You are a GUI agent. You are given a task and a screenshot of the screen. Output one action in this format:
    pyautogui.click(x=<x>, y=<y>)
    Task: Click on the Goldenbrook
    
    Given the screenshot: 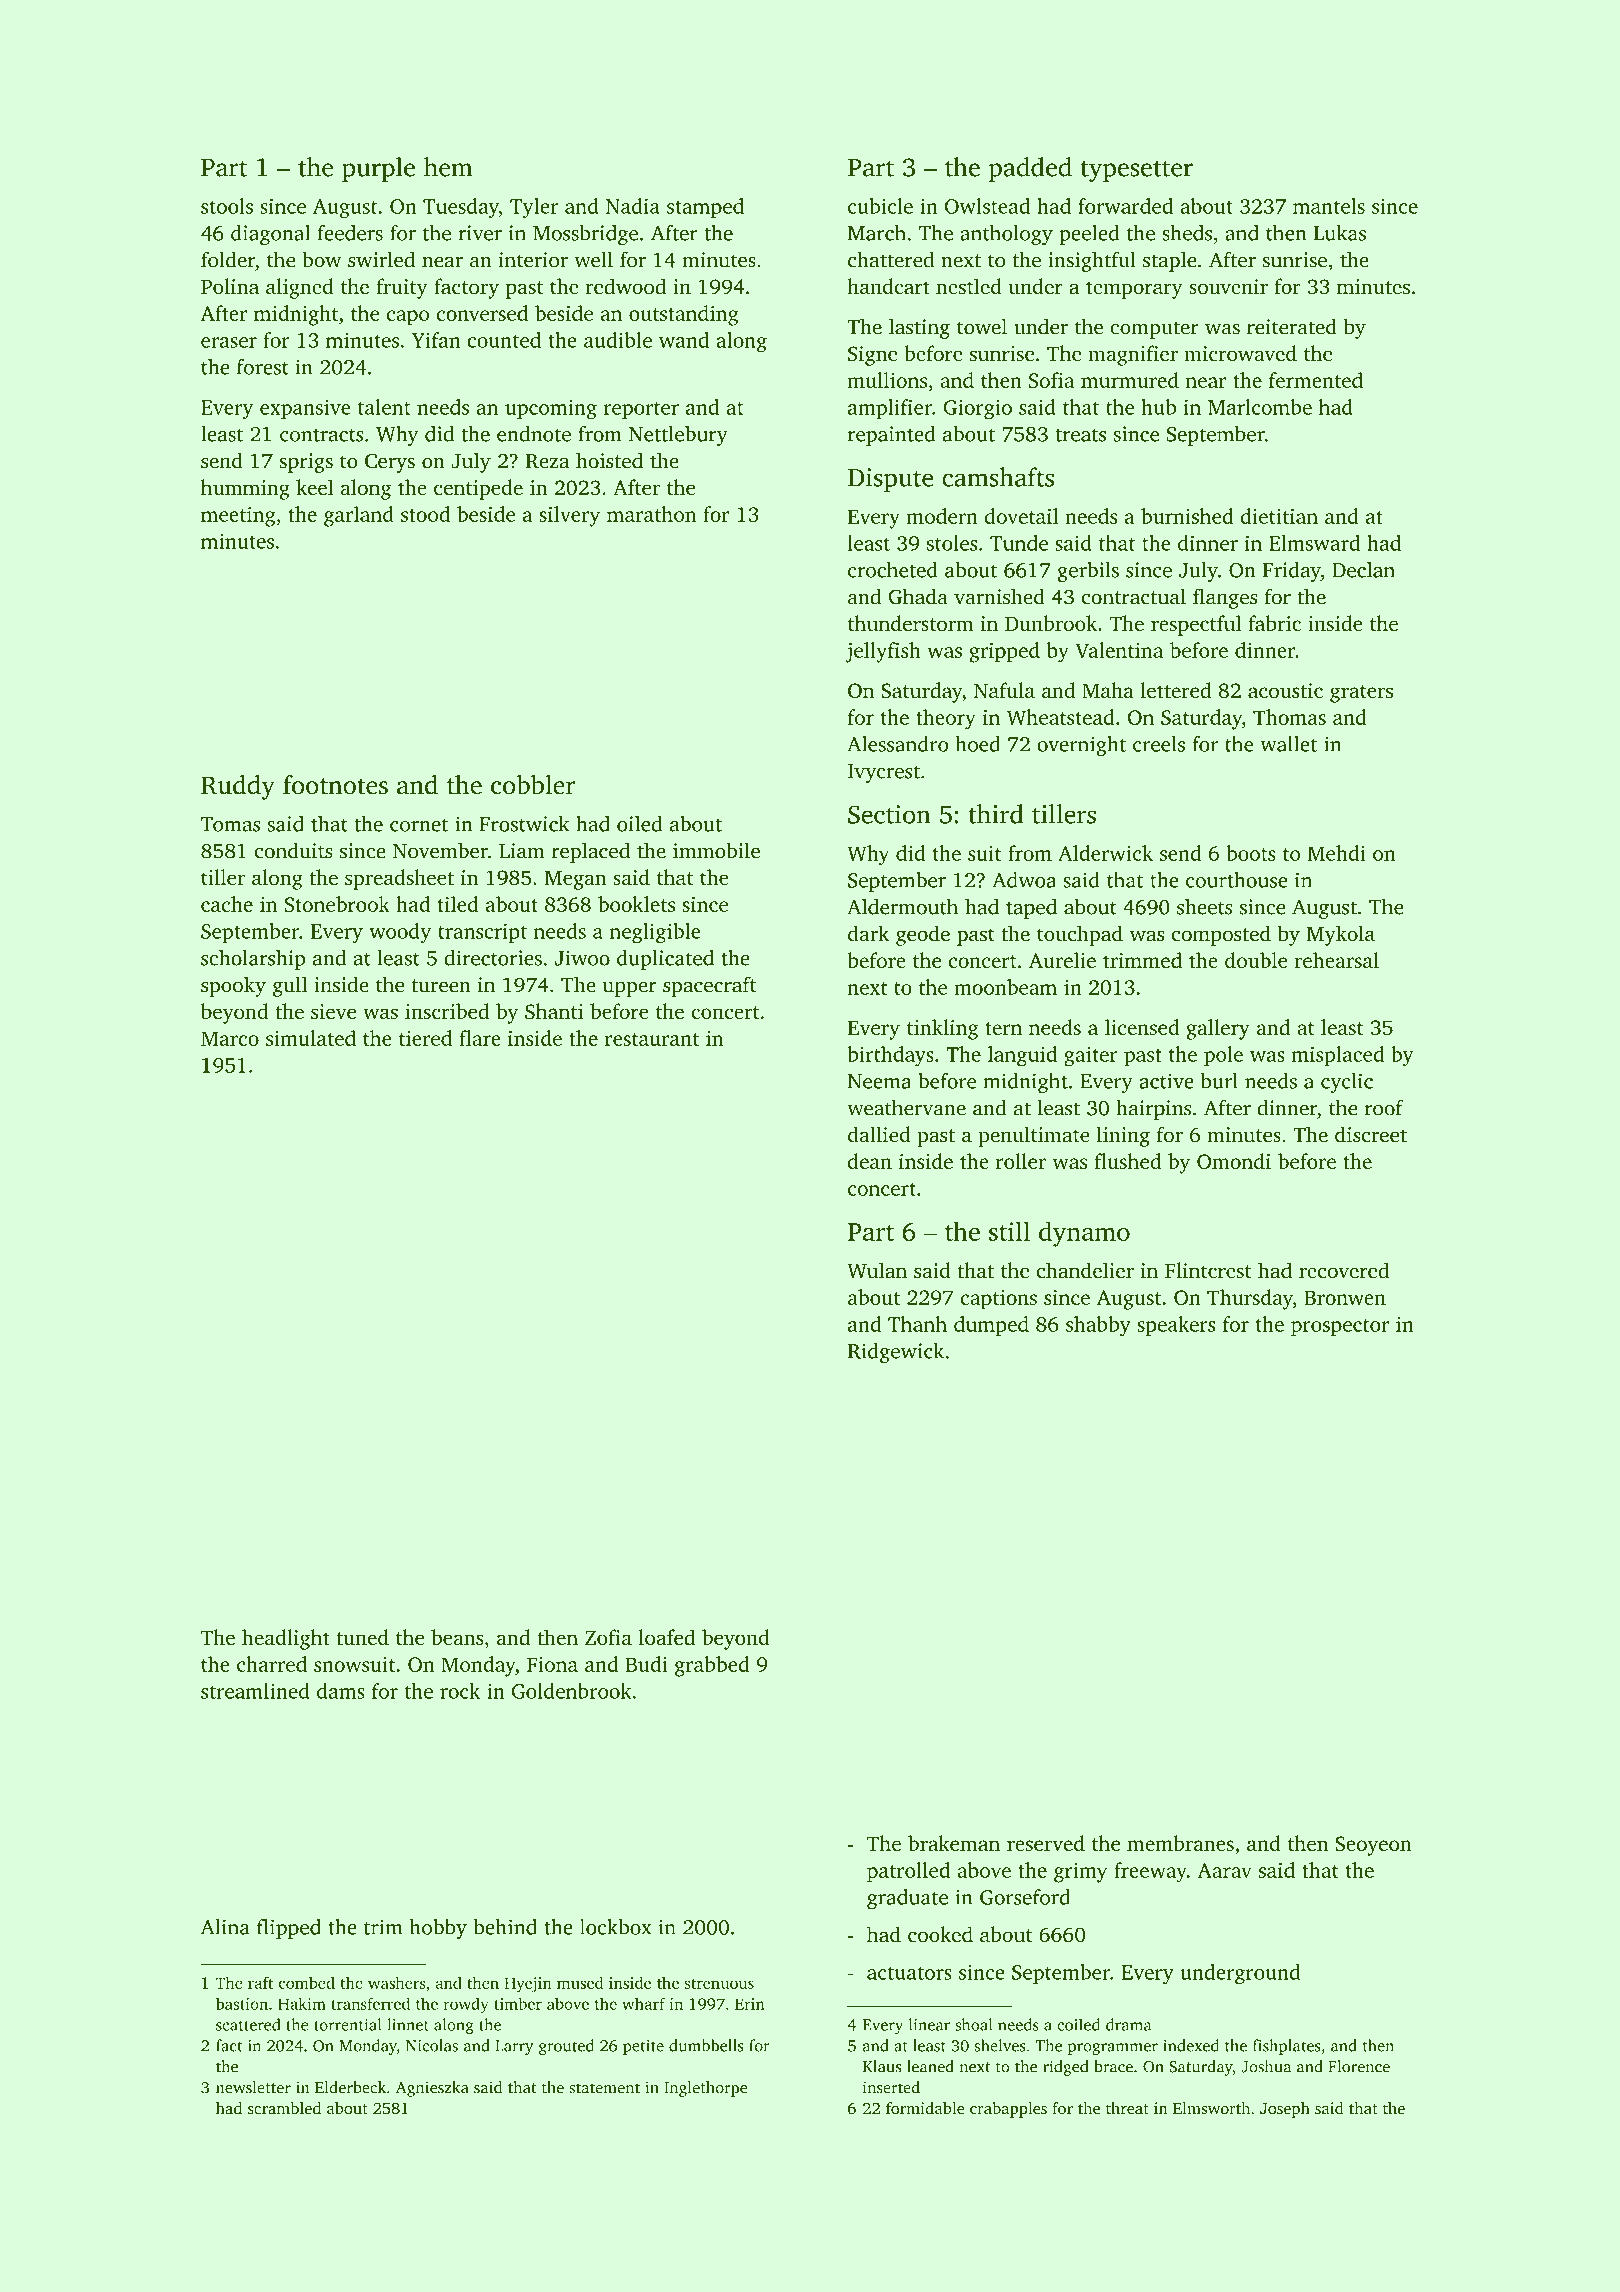 What is the action you would take?
    pyautogui.click(x=571, y=1691)
